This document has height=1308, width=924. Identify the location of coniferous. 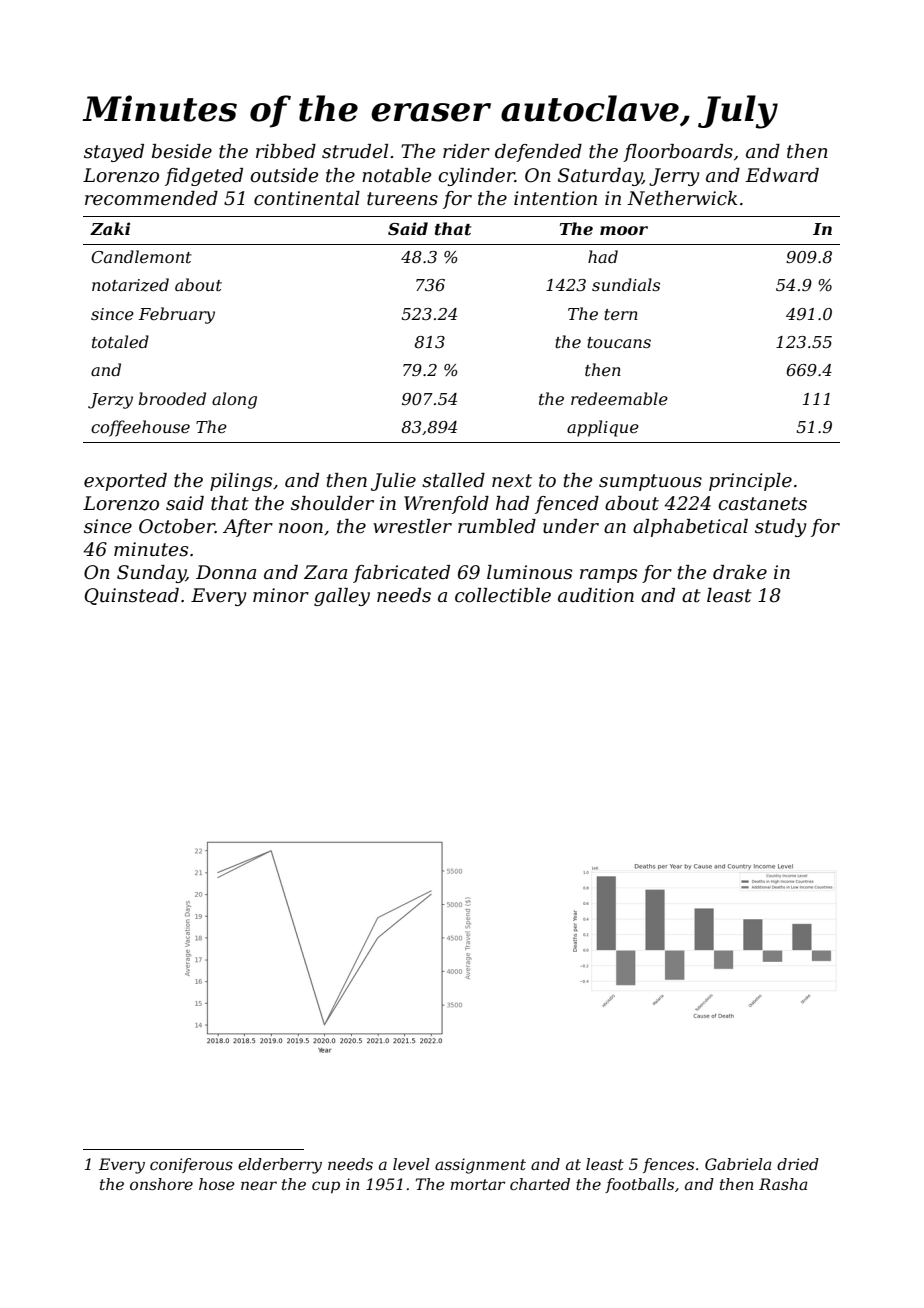
(191, 1165).
